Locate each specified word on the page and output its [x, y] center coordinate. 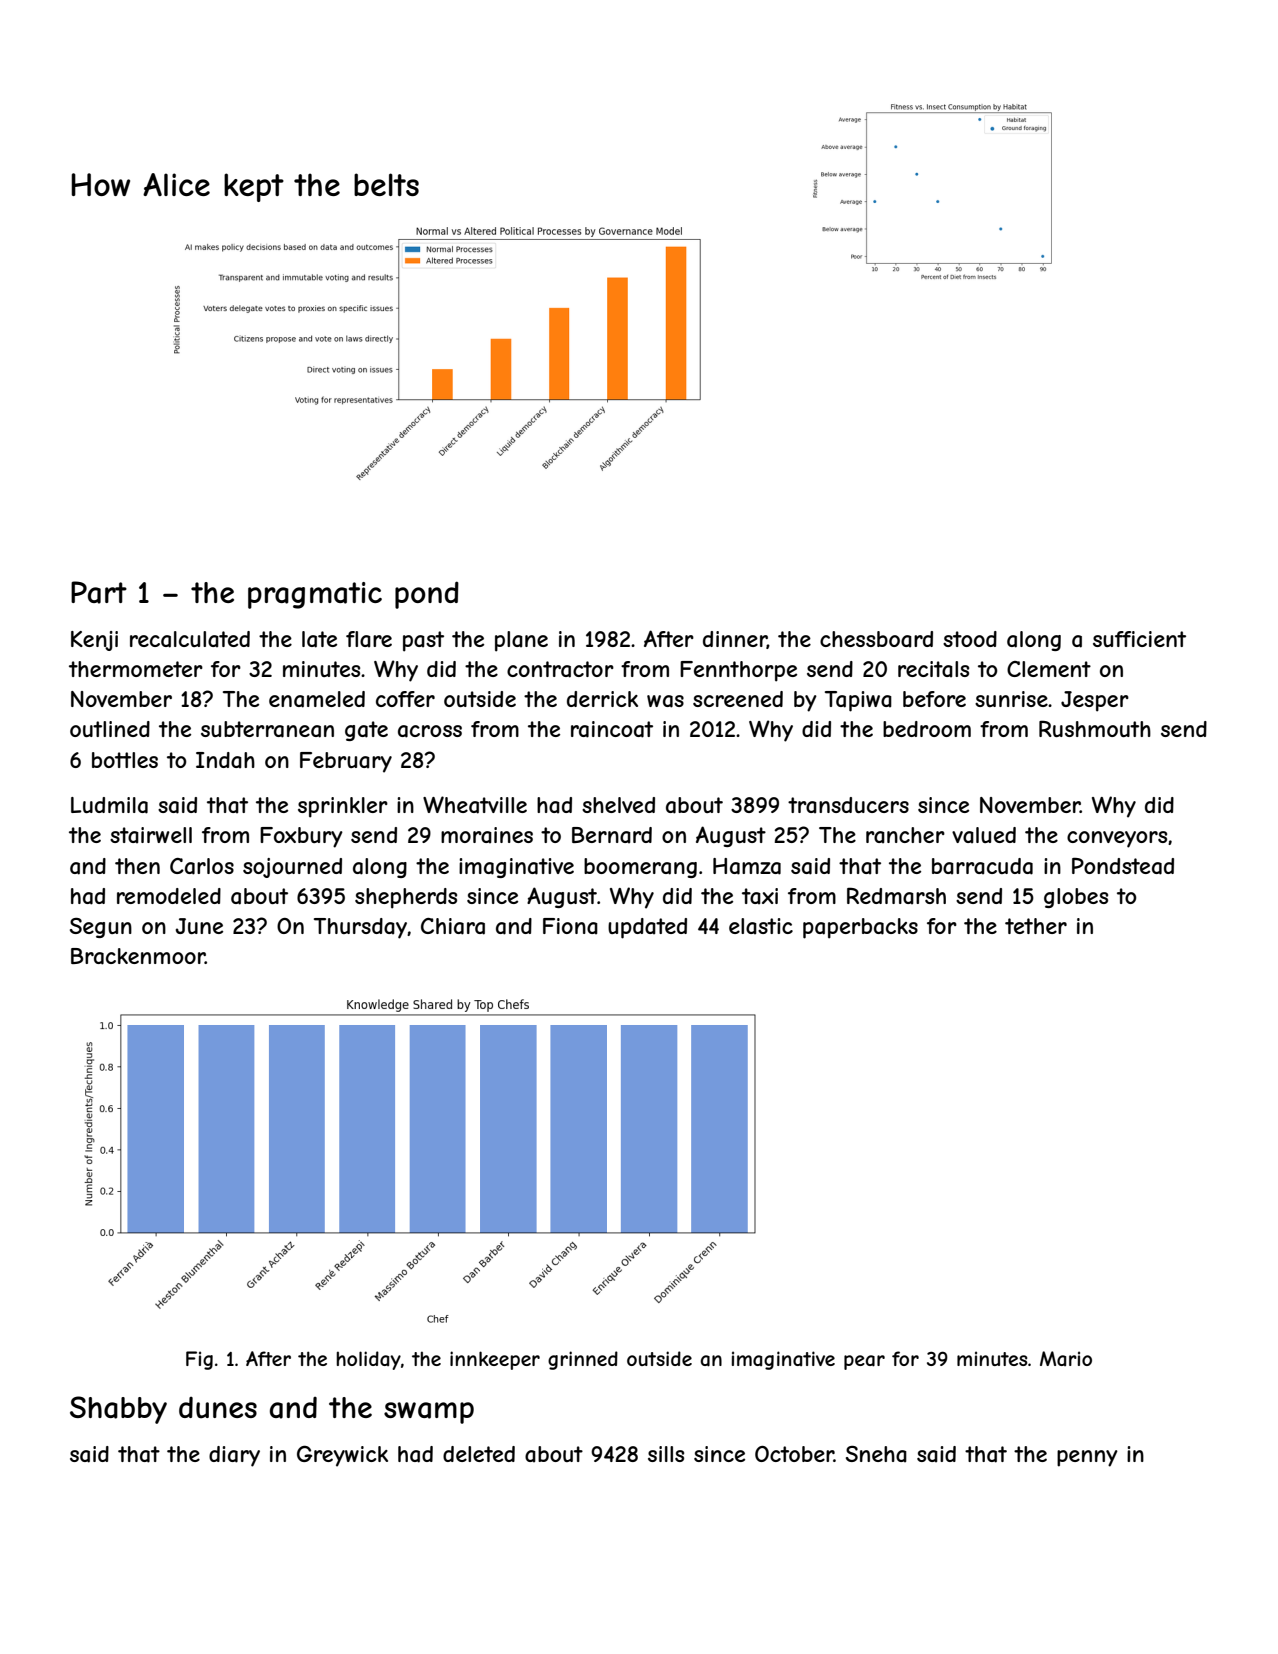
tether [1036, 926]
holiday [368, 1360]
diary [234, 1456]
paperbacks [860, 928]
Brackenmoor [138, 956]
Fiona [570, 926]
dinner [735, 640]
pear [864, 1362]
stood [970, 639]
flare [369, 639]
